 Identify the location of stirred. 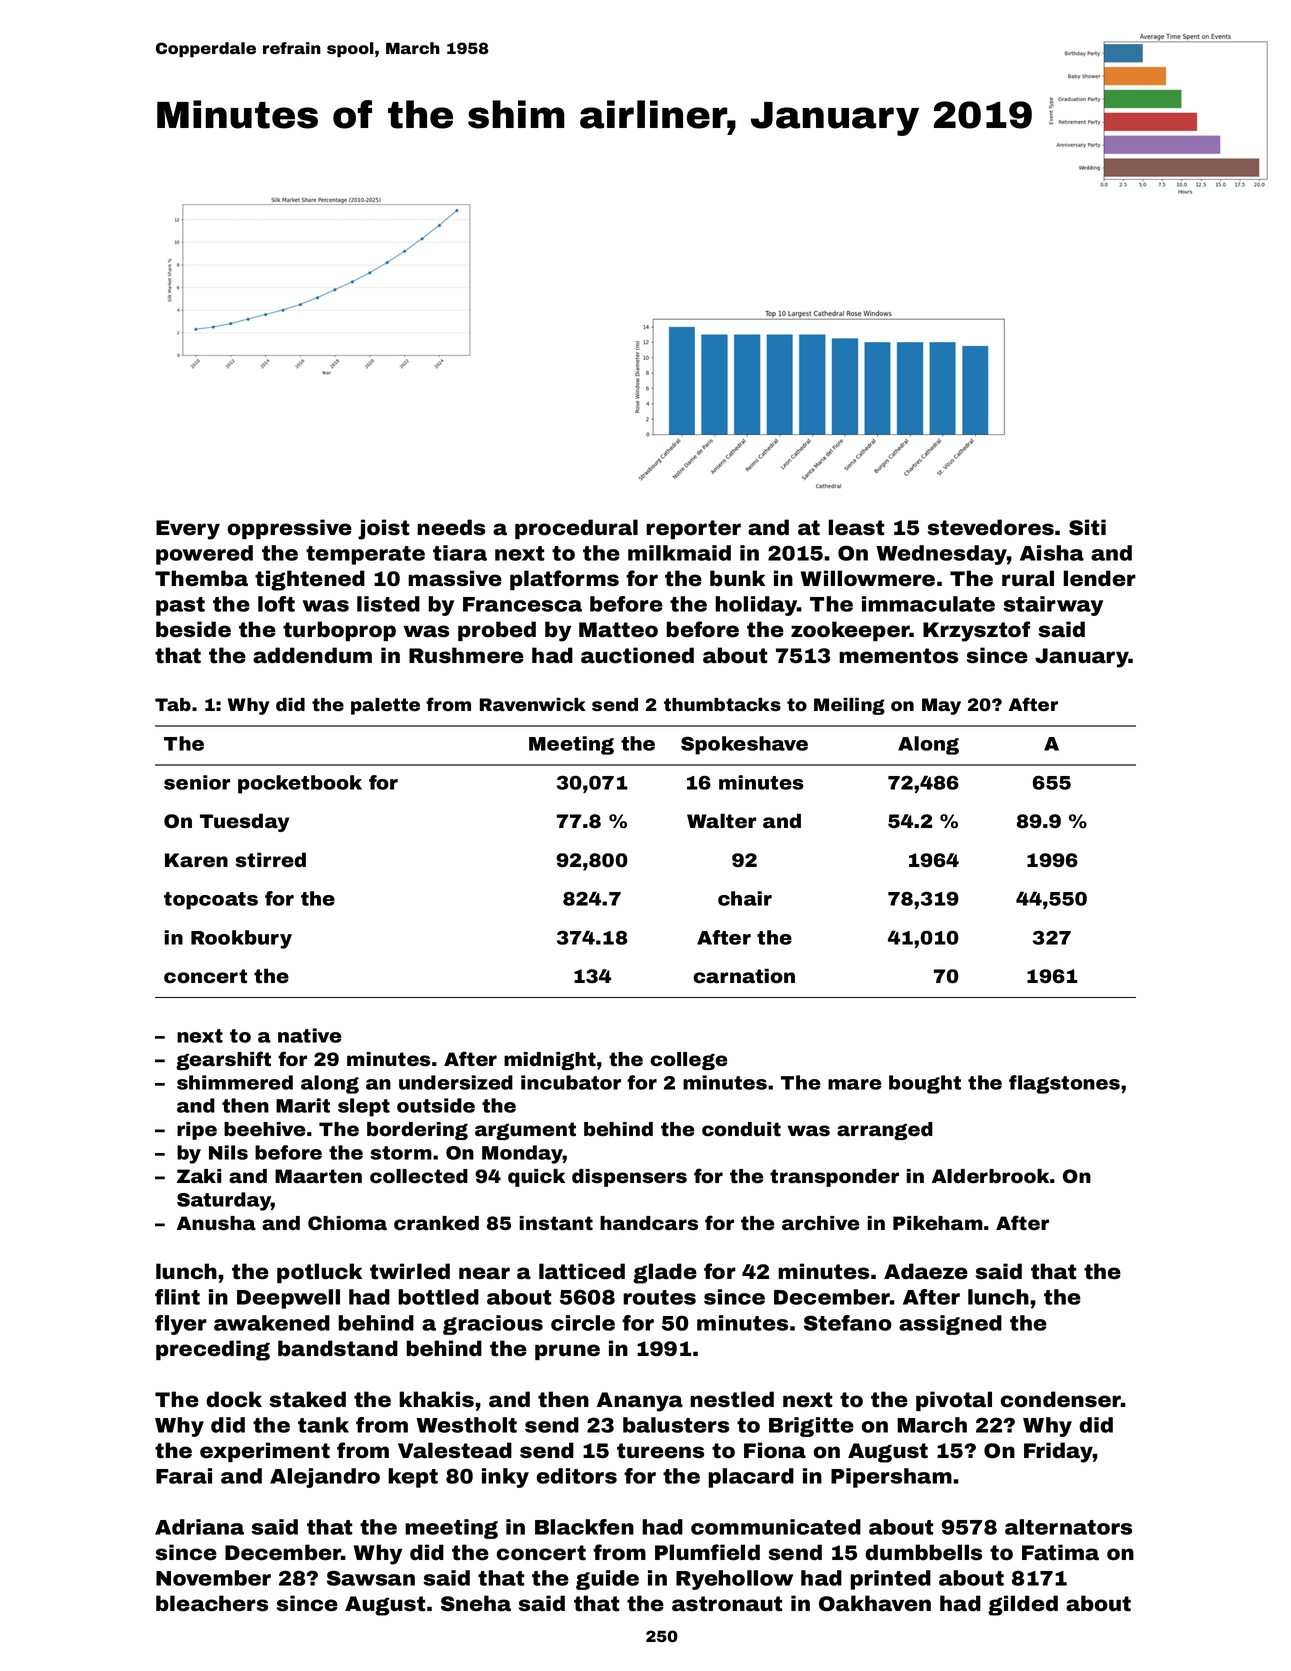
(270, 860).
